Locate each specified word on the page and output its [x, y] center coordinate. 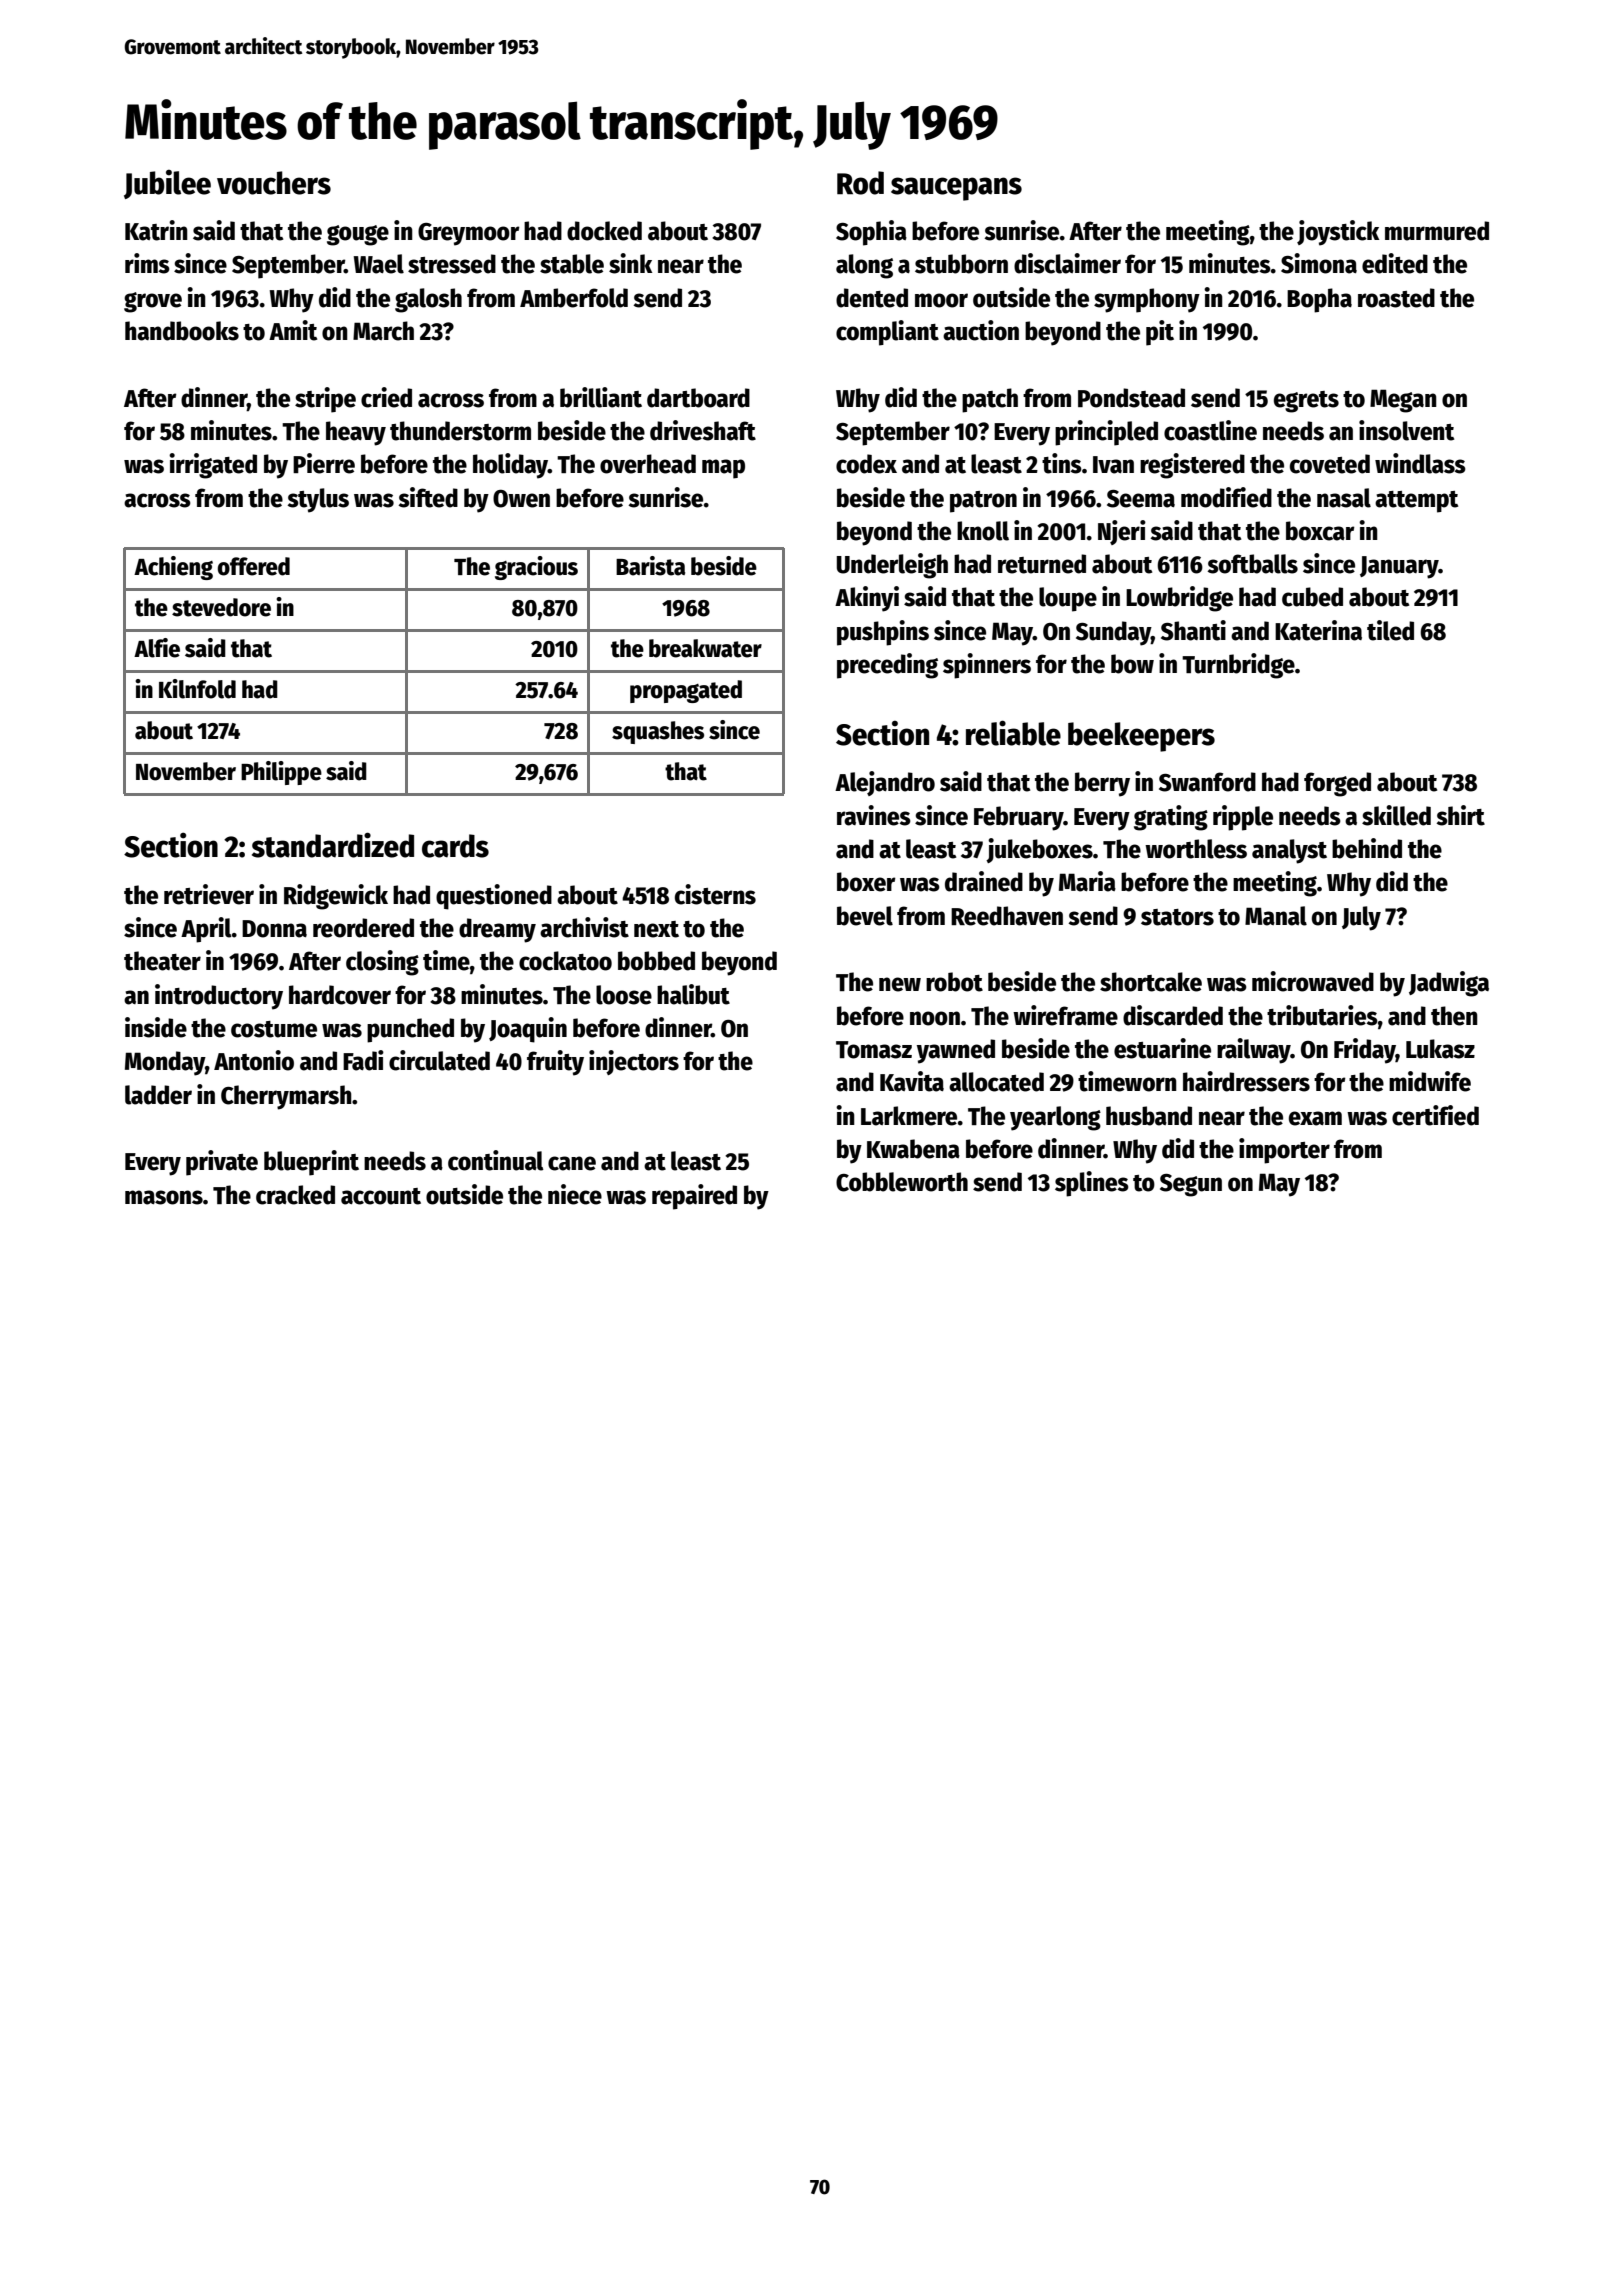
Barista [650, 566]
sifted [428, 497]
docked [604, 231]
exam [1315, 1118]
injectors [634, 1062]
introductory [219, 997]
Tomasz [874, 1050]
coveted [1330, 464]
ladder [158, 1095]
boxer [866, 882]
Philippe [281, 773]
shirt [1460, 815]
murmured [1437, 231]
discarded [1173, 1015]
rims [147, 263]
